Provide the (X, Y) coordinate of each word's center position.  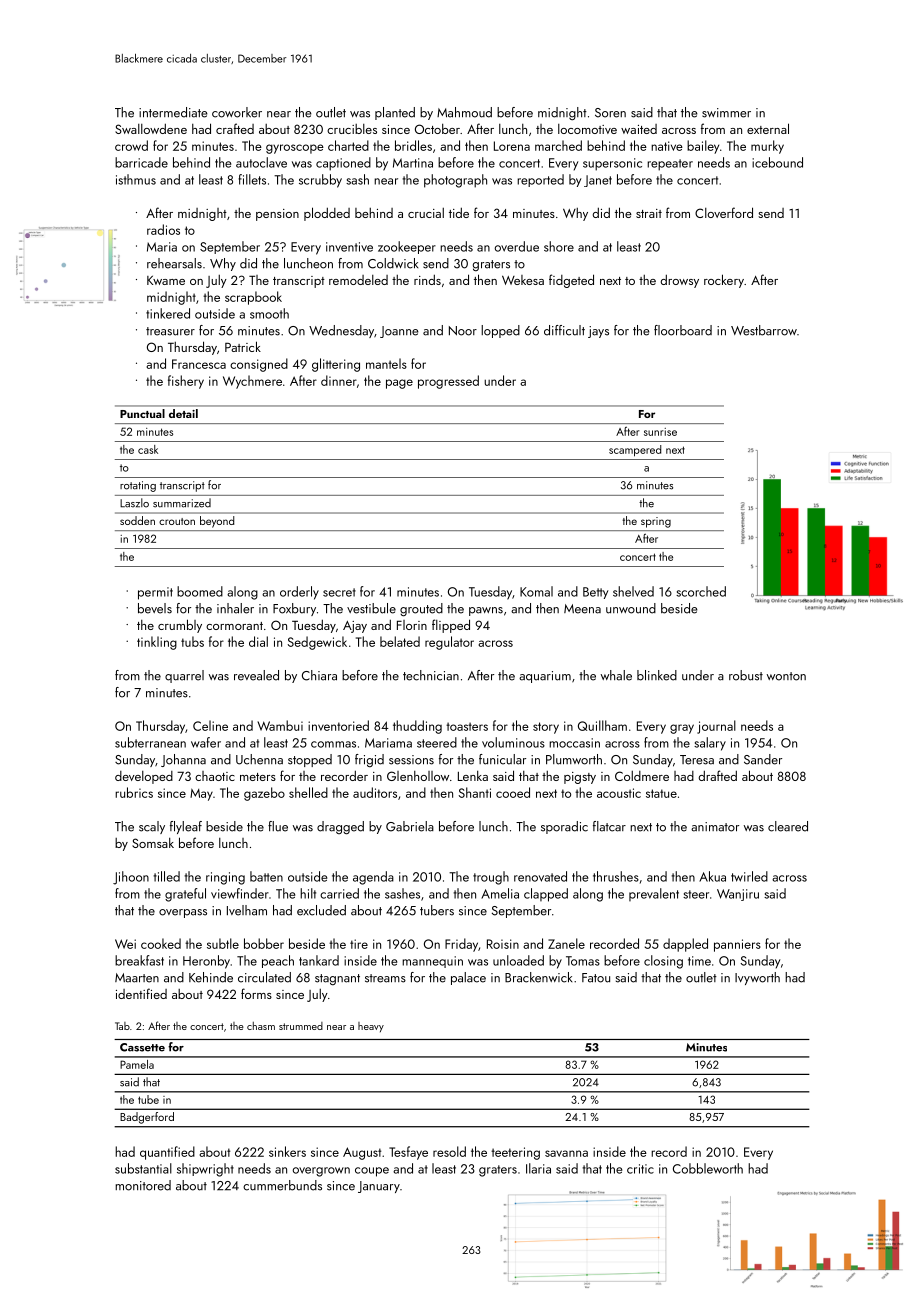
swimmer (726, 113)
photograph (455, 181)
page (399, 384)
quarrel (184, 676)
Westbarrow (764, 330)
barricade (141, 162)
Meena (582, 609)
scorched (701, 591)
